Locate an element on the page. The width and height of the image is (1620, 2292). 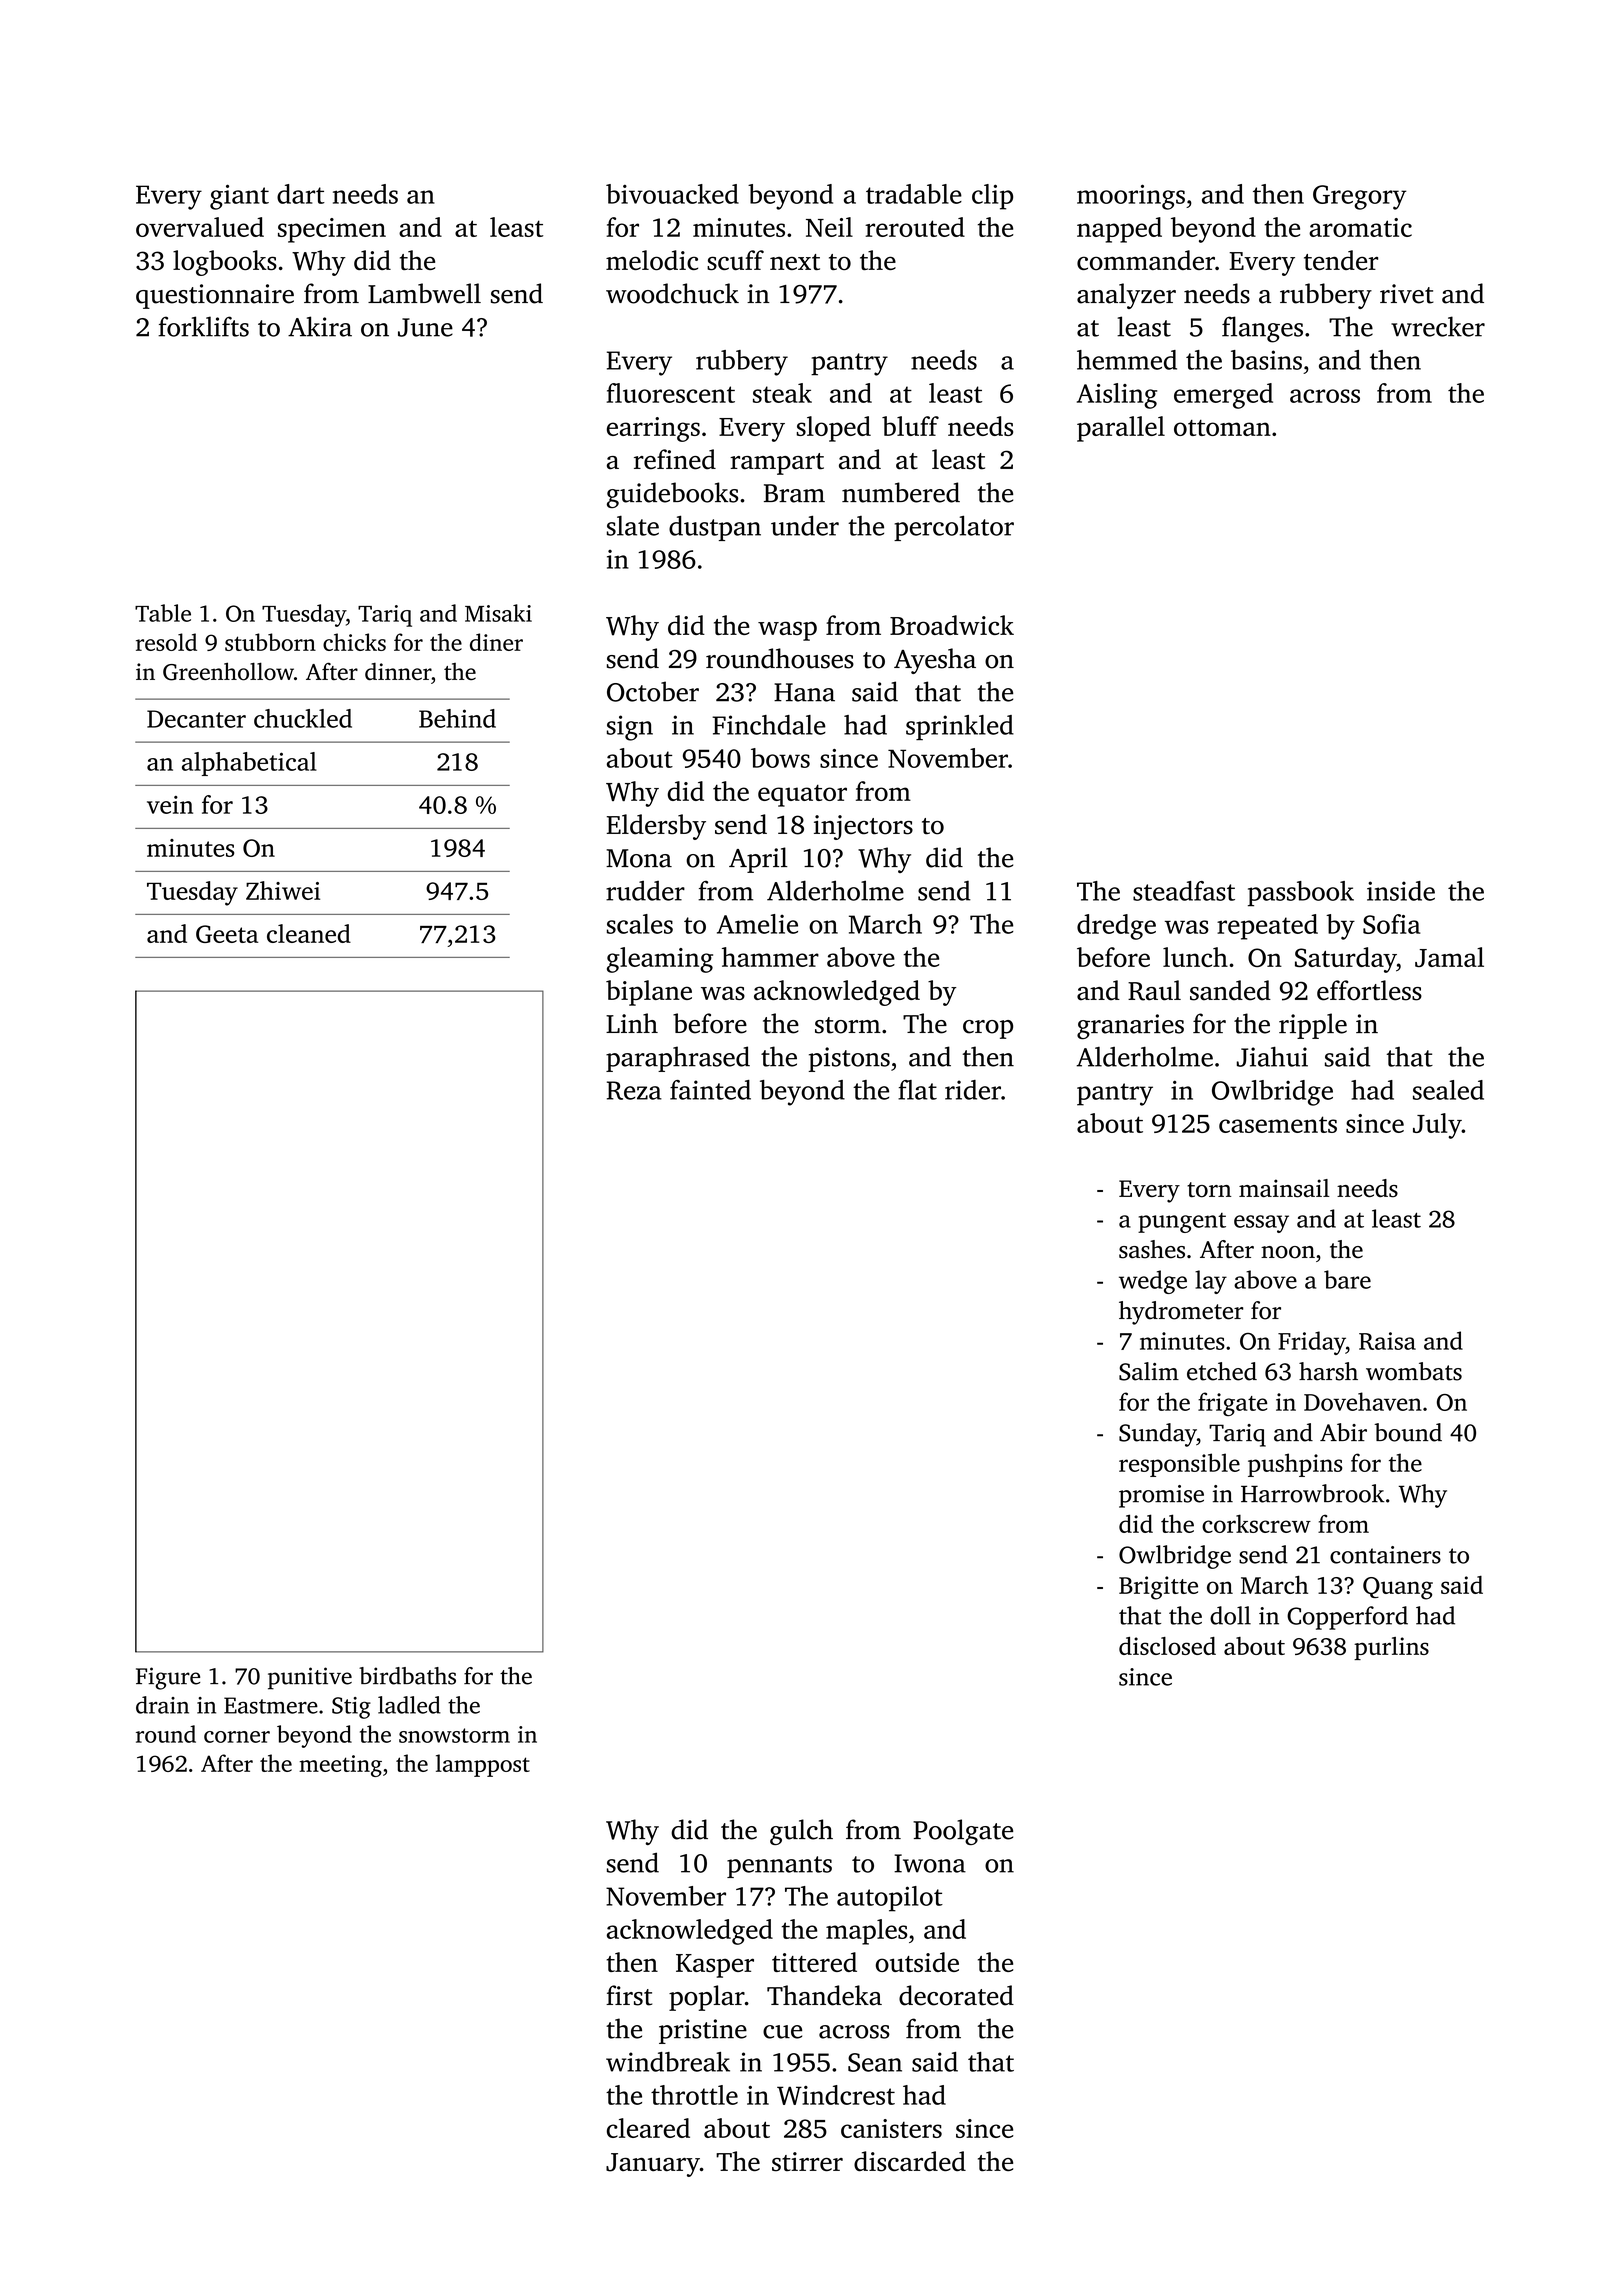
January is located at coordinates (653, 2165).
